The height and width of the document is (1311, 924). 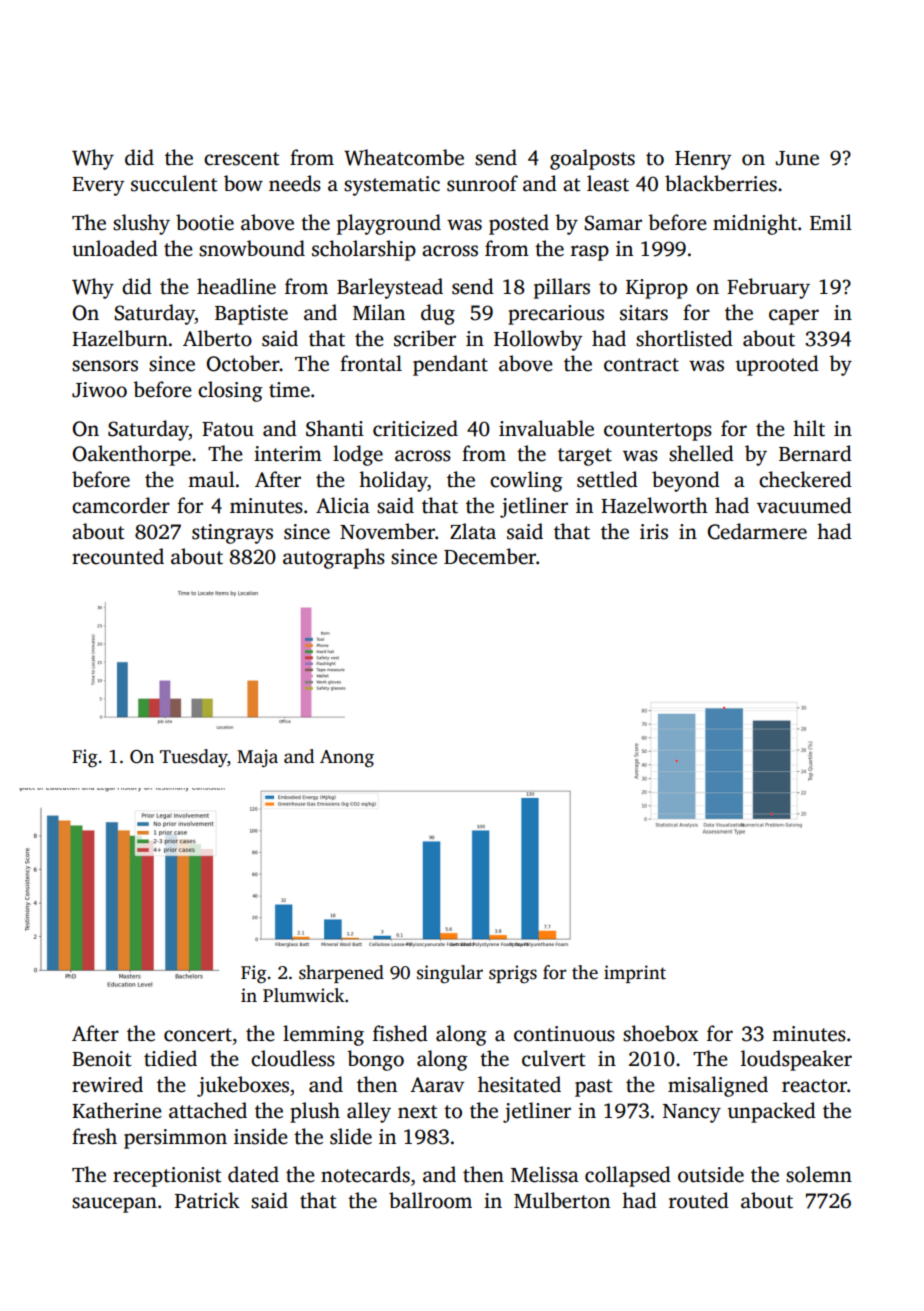 I want to click on Emil, so click(x=831, y=222).
